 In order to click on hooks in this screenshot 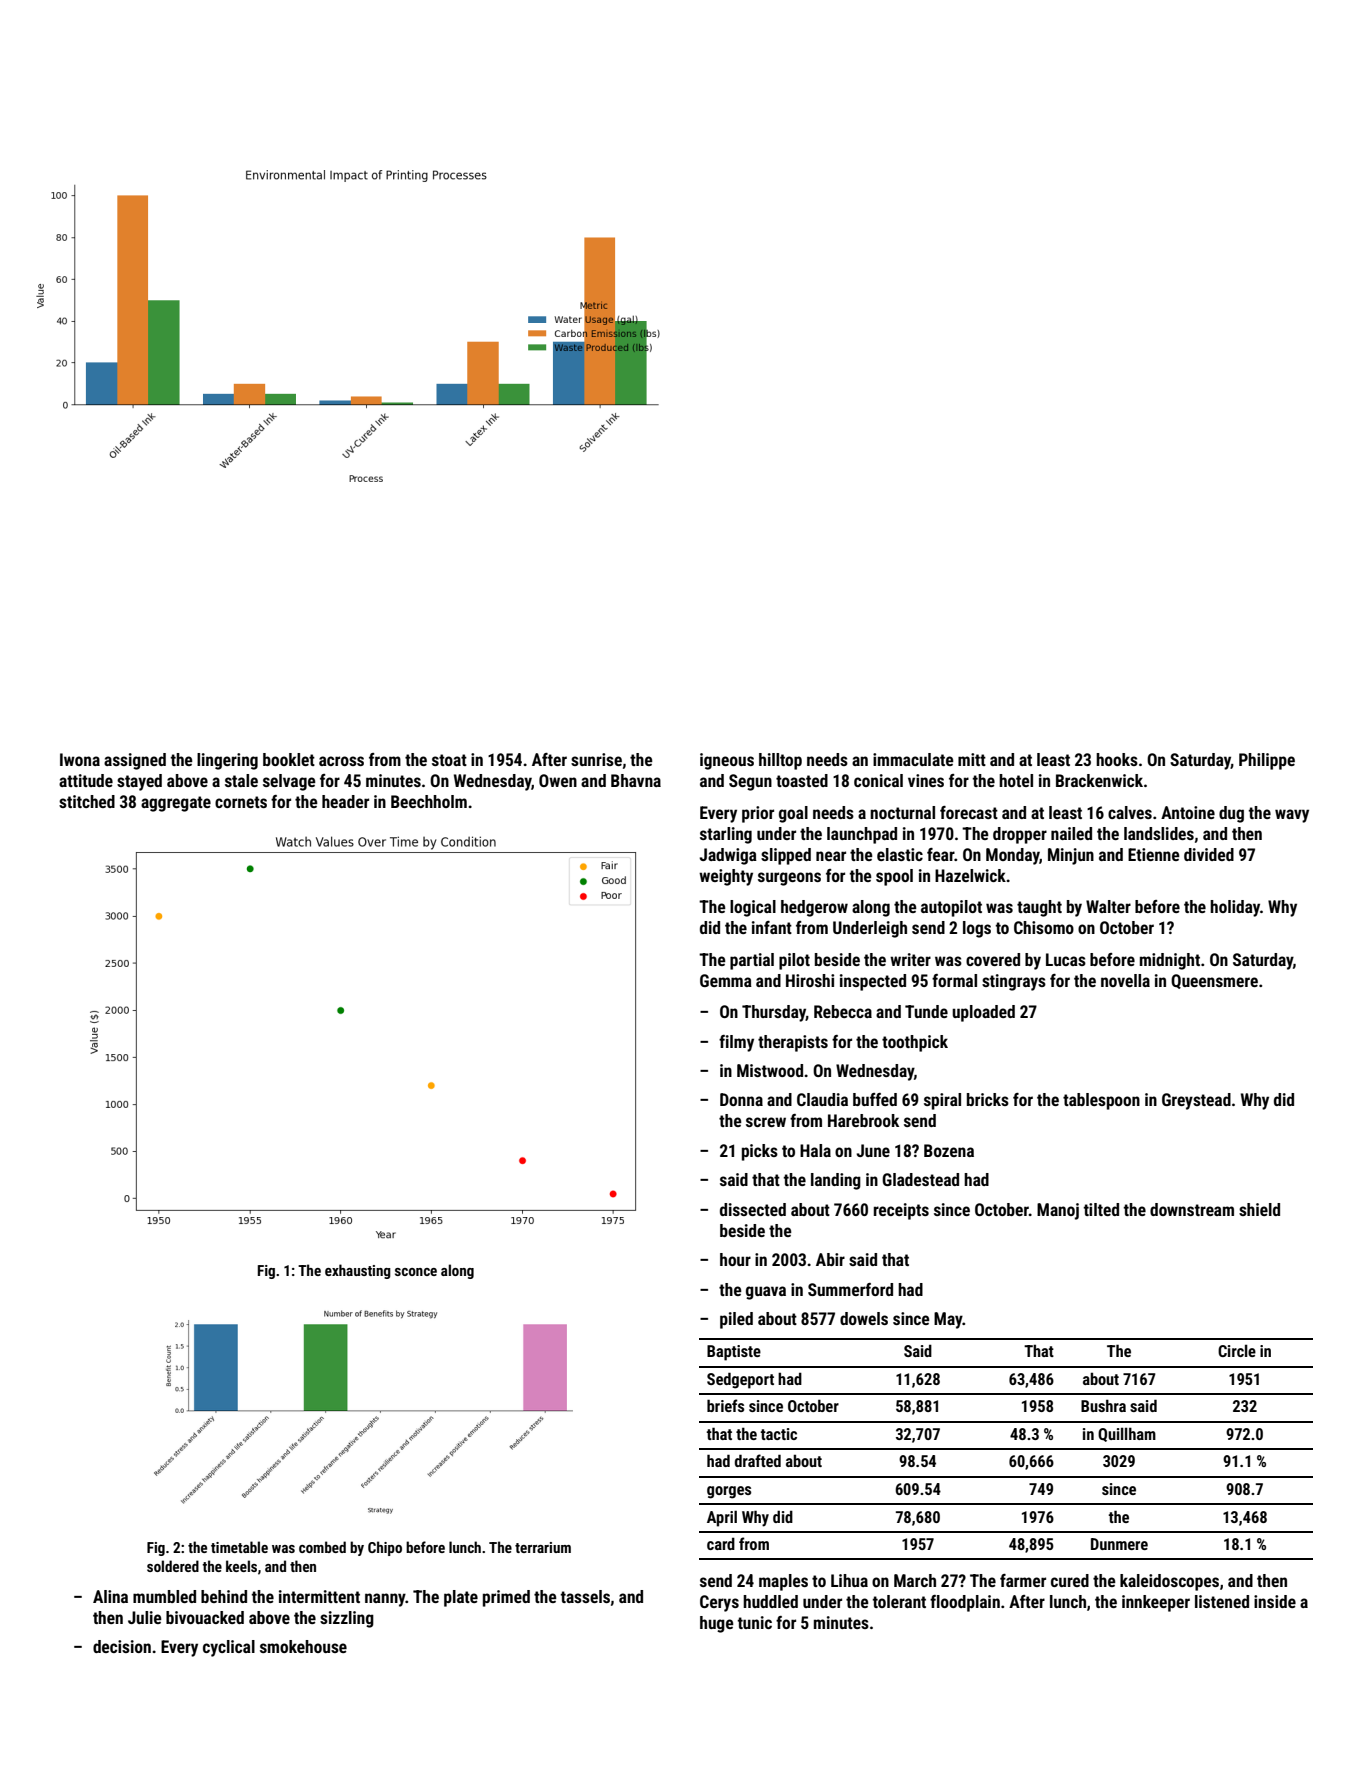, I will do `click(1117, 759)`.
